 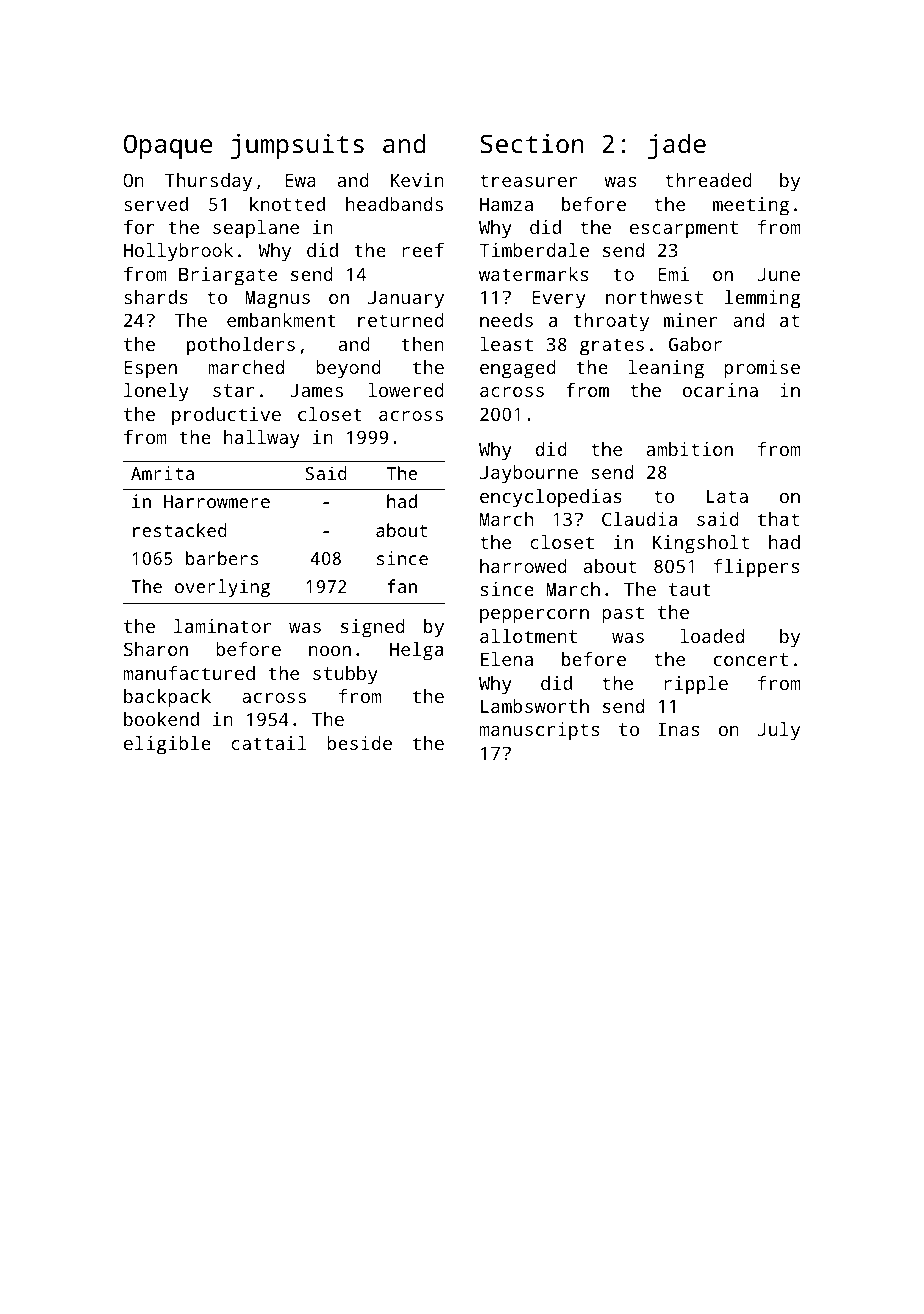 What do you see at coordinates (762, 369) in the image?
I see `promise` at bounding box center [762, 369].
